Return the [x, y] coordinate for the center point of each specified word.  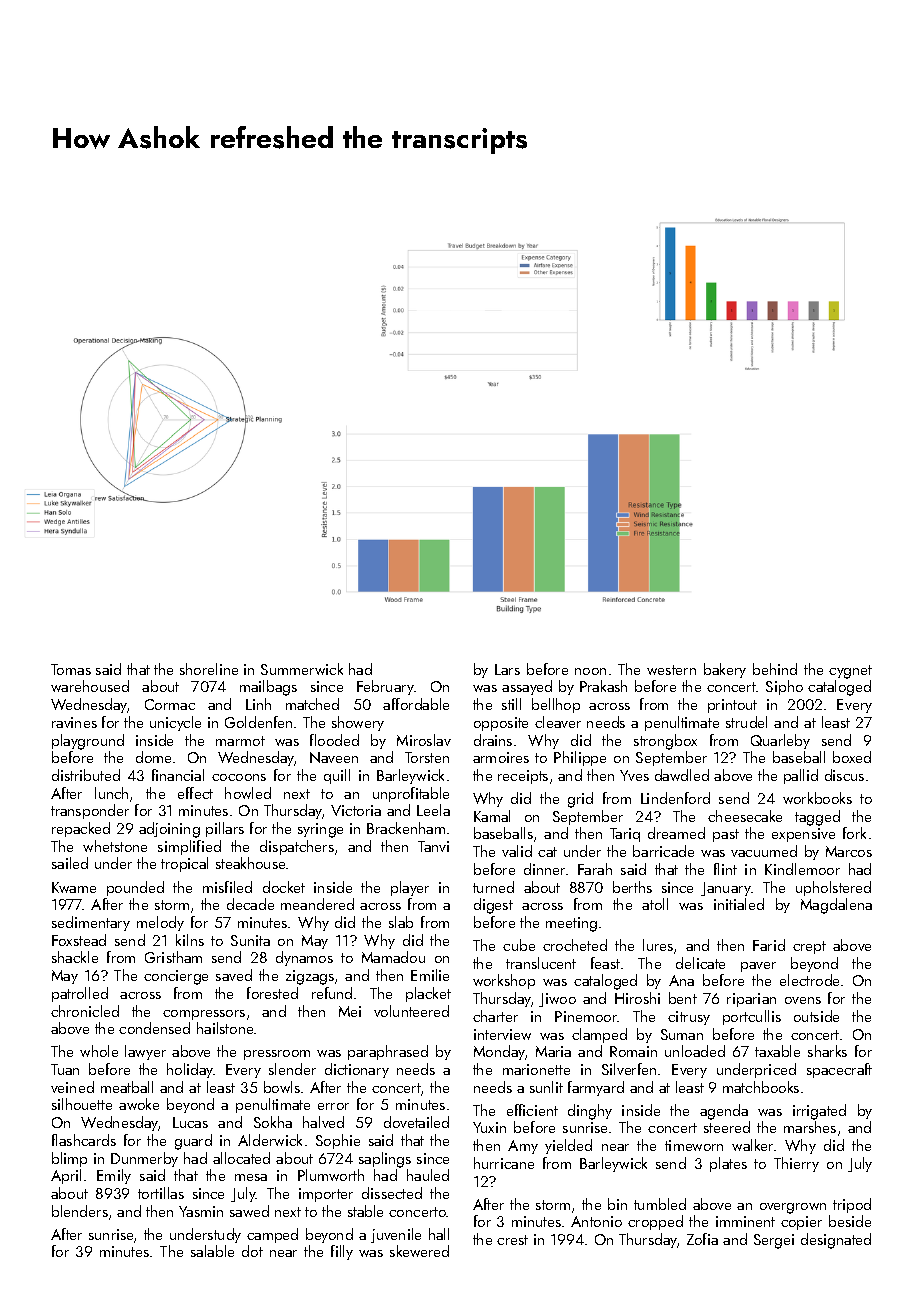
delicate [700, 963]
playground [88, 742]
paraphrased [388, 1052]
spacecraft [839, 1070]
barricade [663, 851]
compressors [204, 1015]
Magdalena [836, 906]
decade [250, 904]
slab [401, 922]
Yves [634, 775]
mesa [251, 1177]
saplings [385, 1160]
